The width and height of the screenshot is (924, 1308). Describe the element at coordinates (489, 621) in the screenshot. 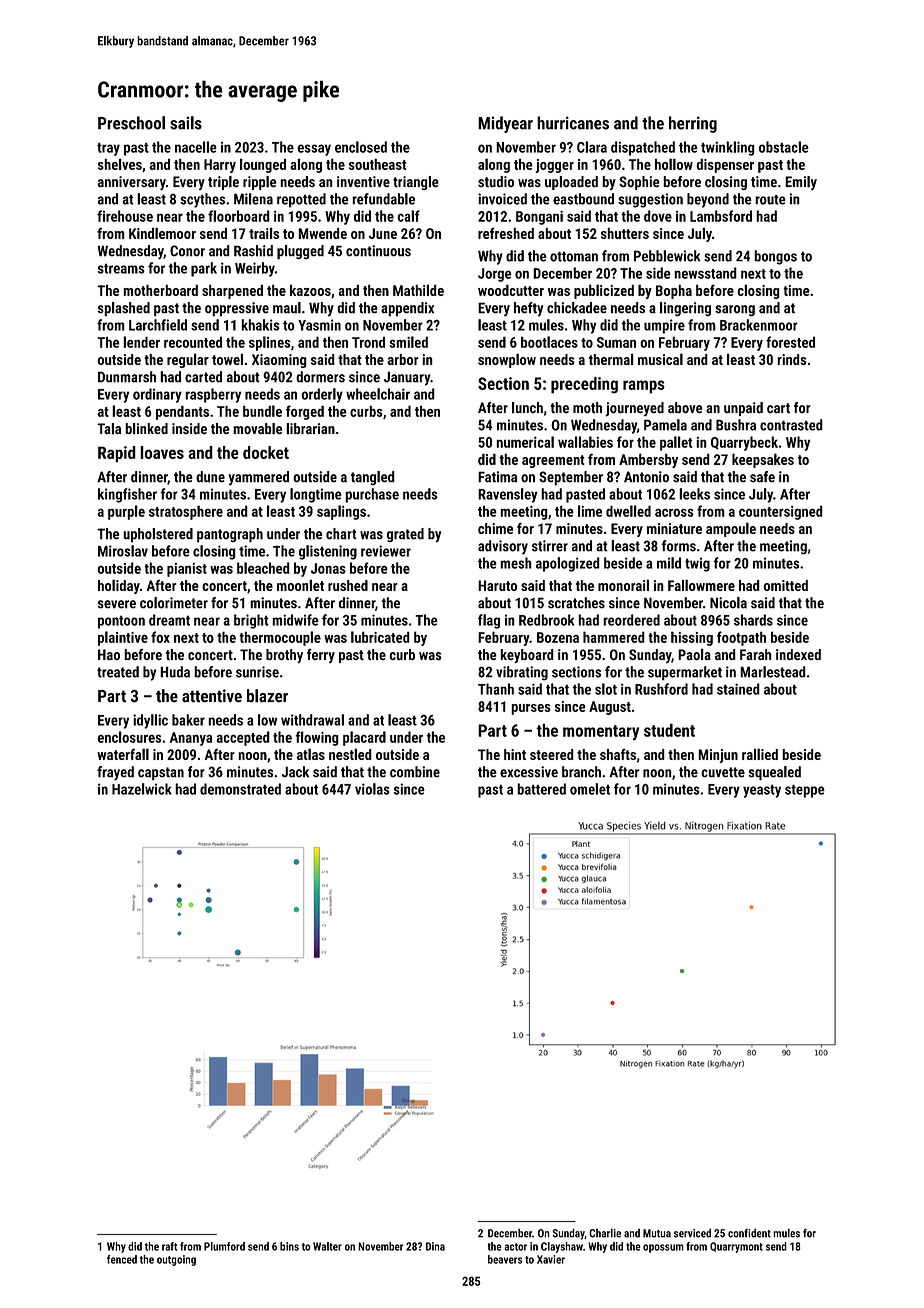

I see `flag` at that location.
